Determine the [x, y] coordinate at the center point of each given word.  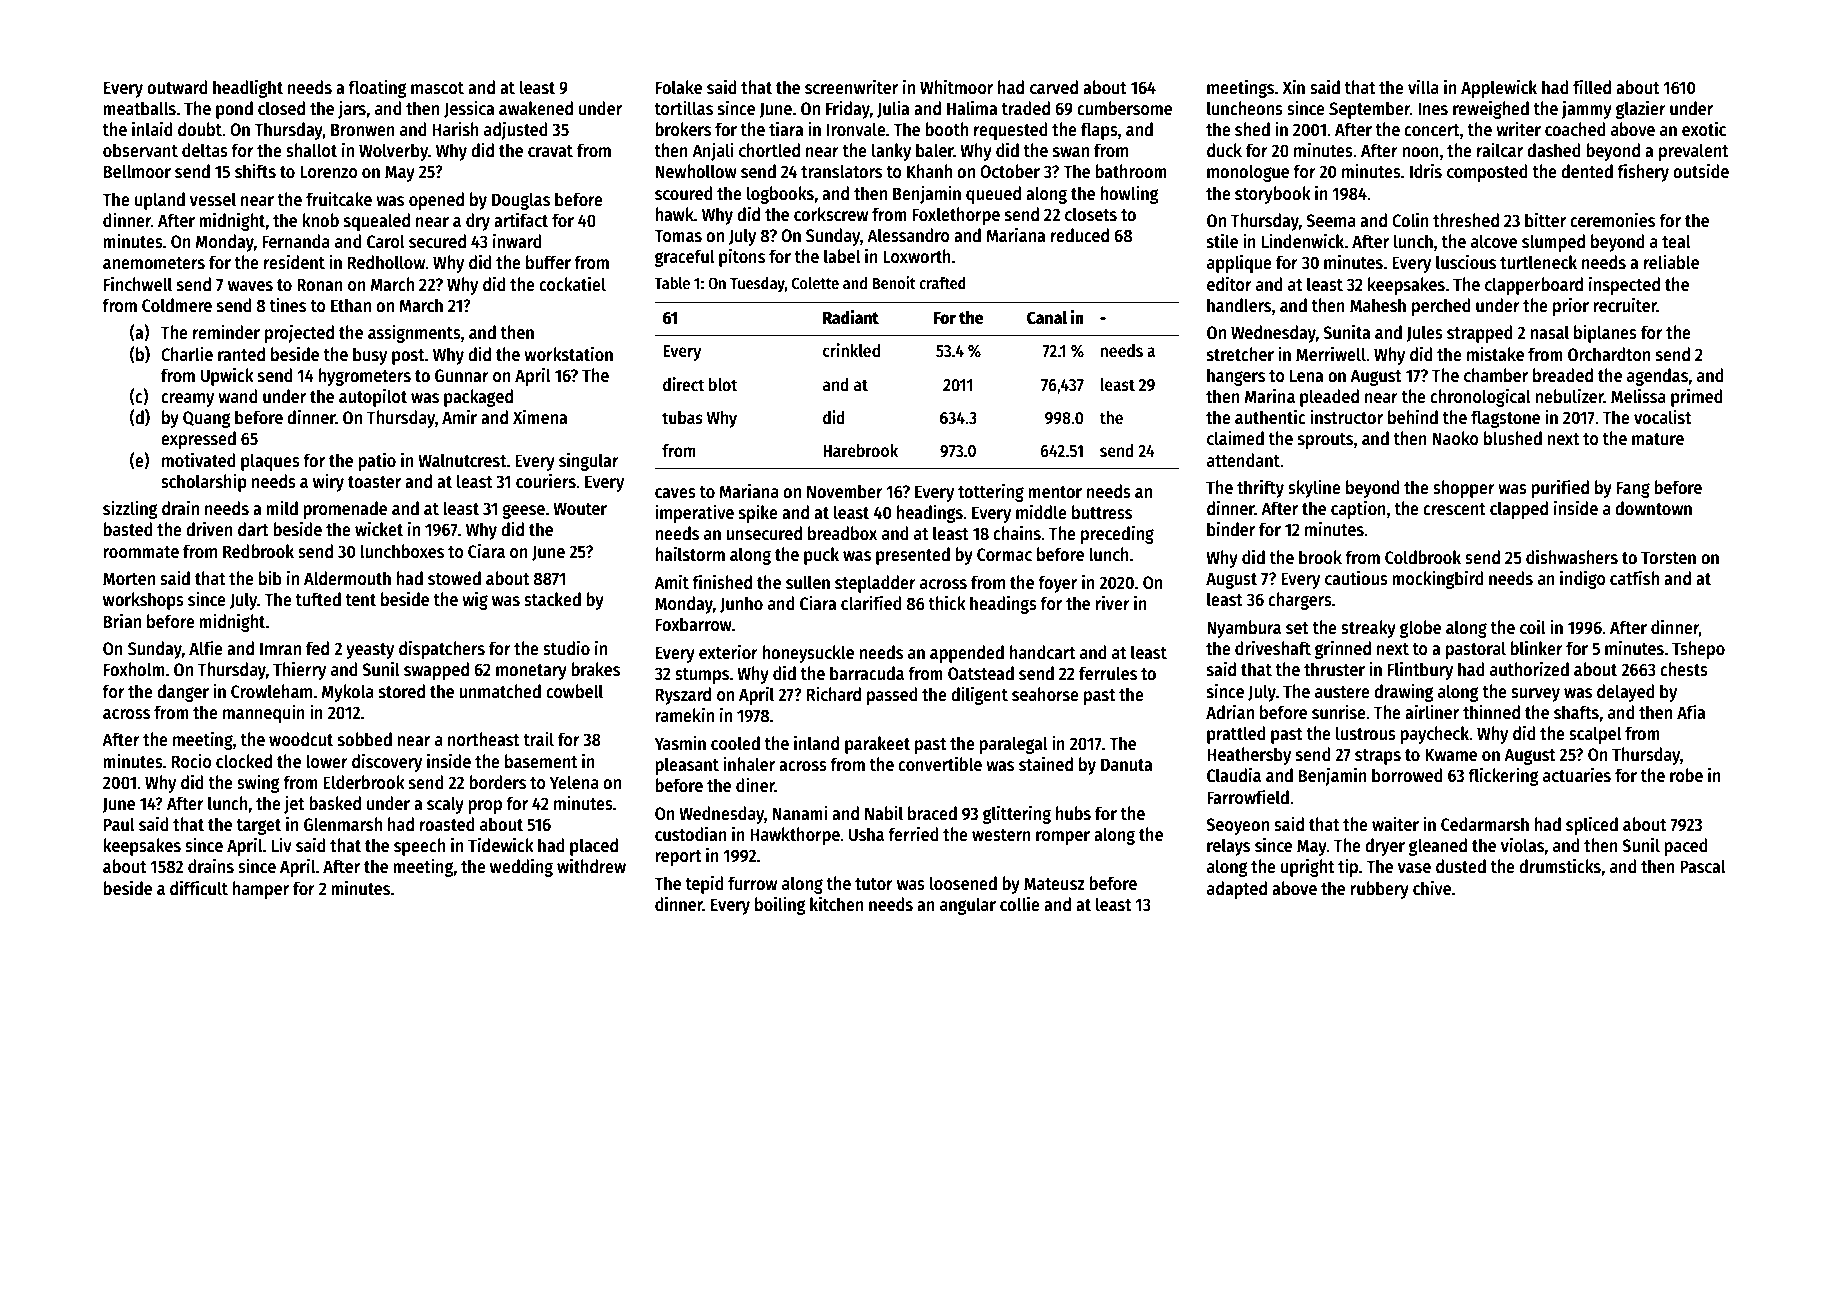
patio [377, 461]
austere [1342, 692]
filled [1592, 87]
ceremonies [1612, 220]
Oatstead [981, 673]
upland [160, 201]
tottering [991, 492]
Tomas [678, 236]
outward [177, 87]
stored [402, 691]
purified [1560, 488]
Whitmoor [956, 87]
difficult [199, 888]
